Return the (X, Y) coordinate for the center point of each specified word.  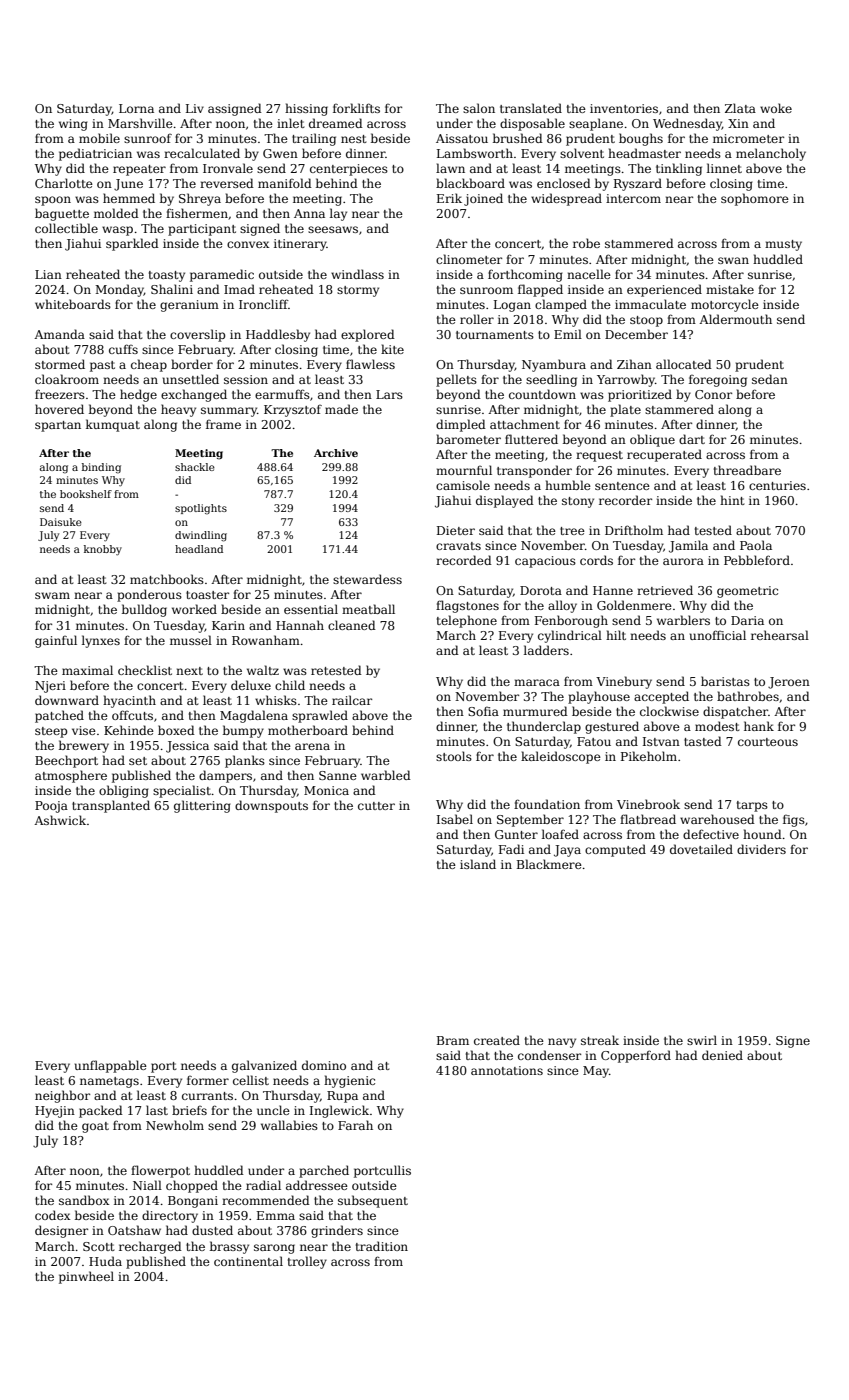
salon (479, 108)
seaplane (596, 124)
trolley (307, 1262)
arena (312, 746)
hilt (616, 635)
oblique (652, 440)
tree (572, 531)
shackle (195, 467)
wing (73, 125)
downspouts (271, 806)
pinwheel (86, 1277)
